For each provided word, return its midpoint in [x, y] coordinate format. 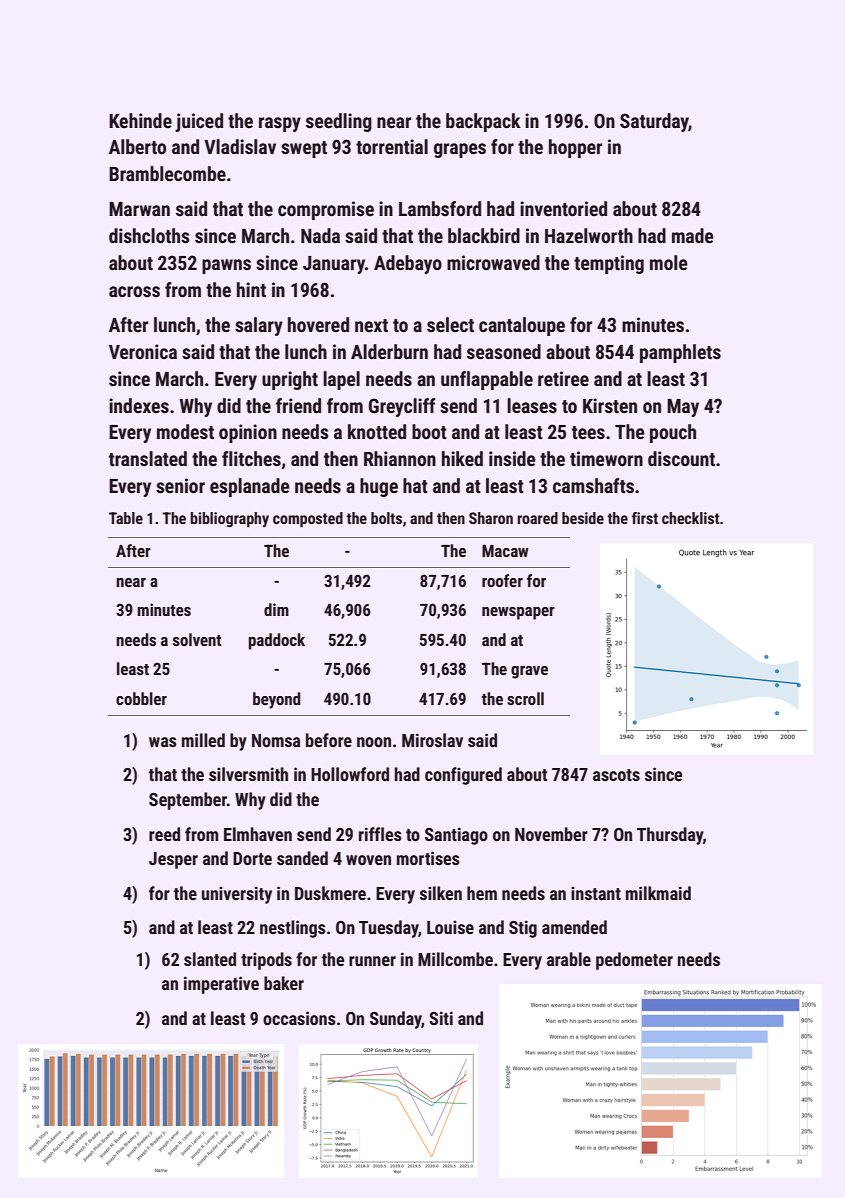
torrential [392, 146]
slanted [210, 959]
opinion [248, 433]
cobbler [141, 698]
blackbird [484, 235]
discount [681, 458]
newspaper [518, 613]
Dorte [252, 858]
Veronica [143, 351]
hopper [575, 148]
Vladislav [240, 146]
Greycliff [402, 407]
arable [569, 959]
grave [529, 672]
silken [441, 893]
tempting [609, 264]
